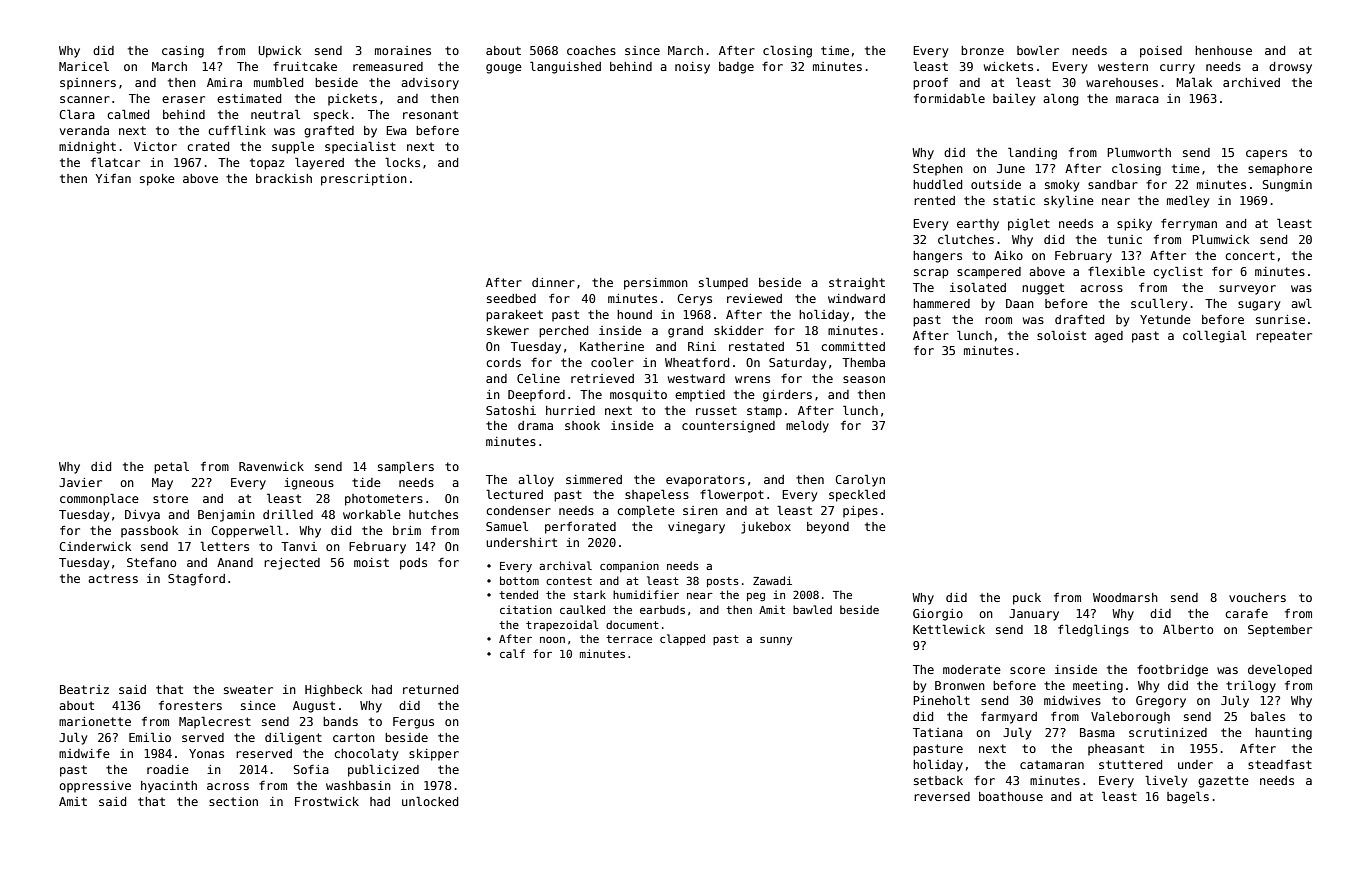 Image resolution: width=1372 pixels, height=887 pixels. I want to click on chocolaty, so click(366, 755).
